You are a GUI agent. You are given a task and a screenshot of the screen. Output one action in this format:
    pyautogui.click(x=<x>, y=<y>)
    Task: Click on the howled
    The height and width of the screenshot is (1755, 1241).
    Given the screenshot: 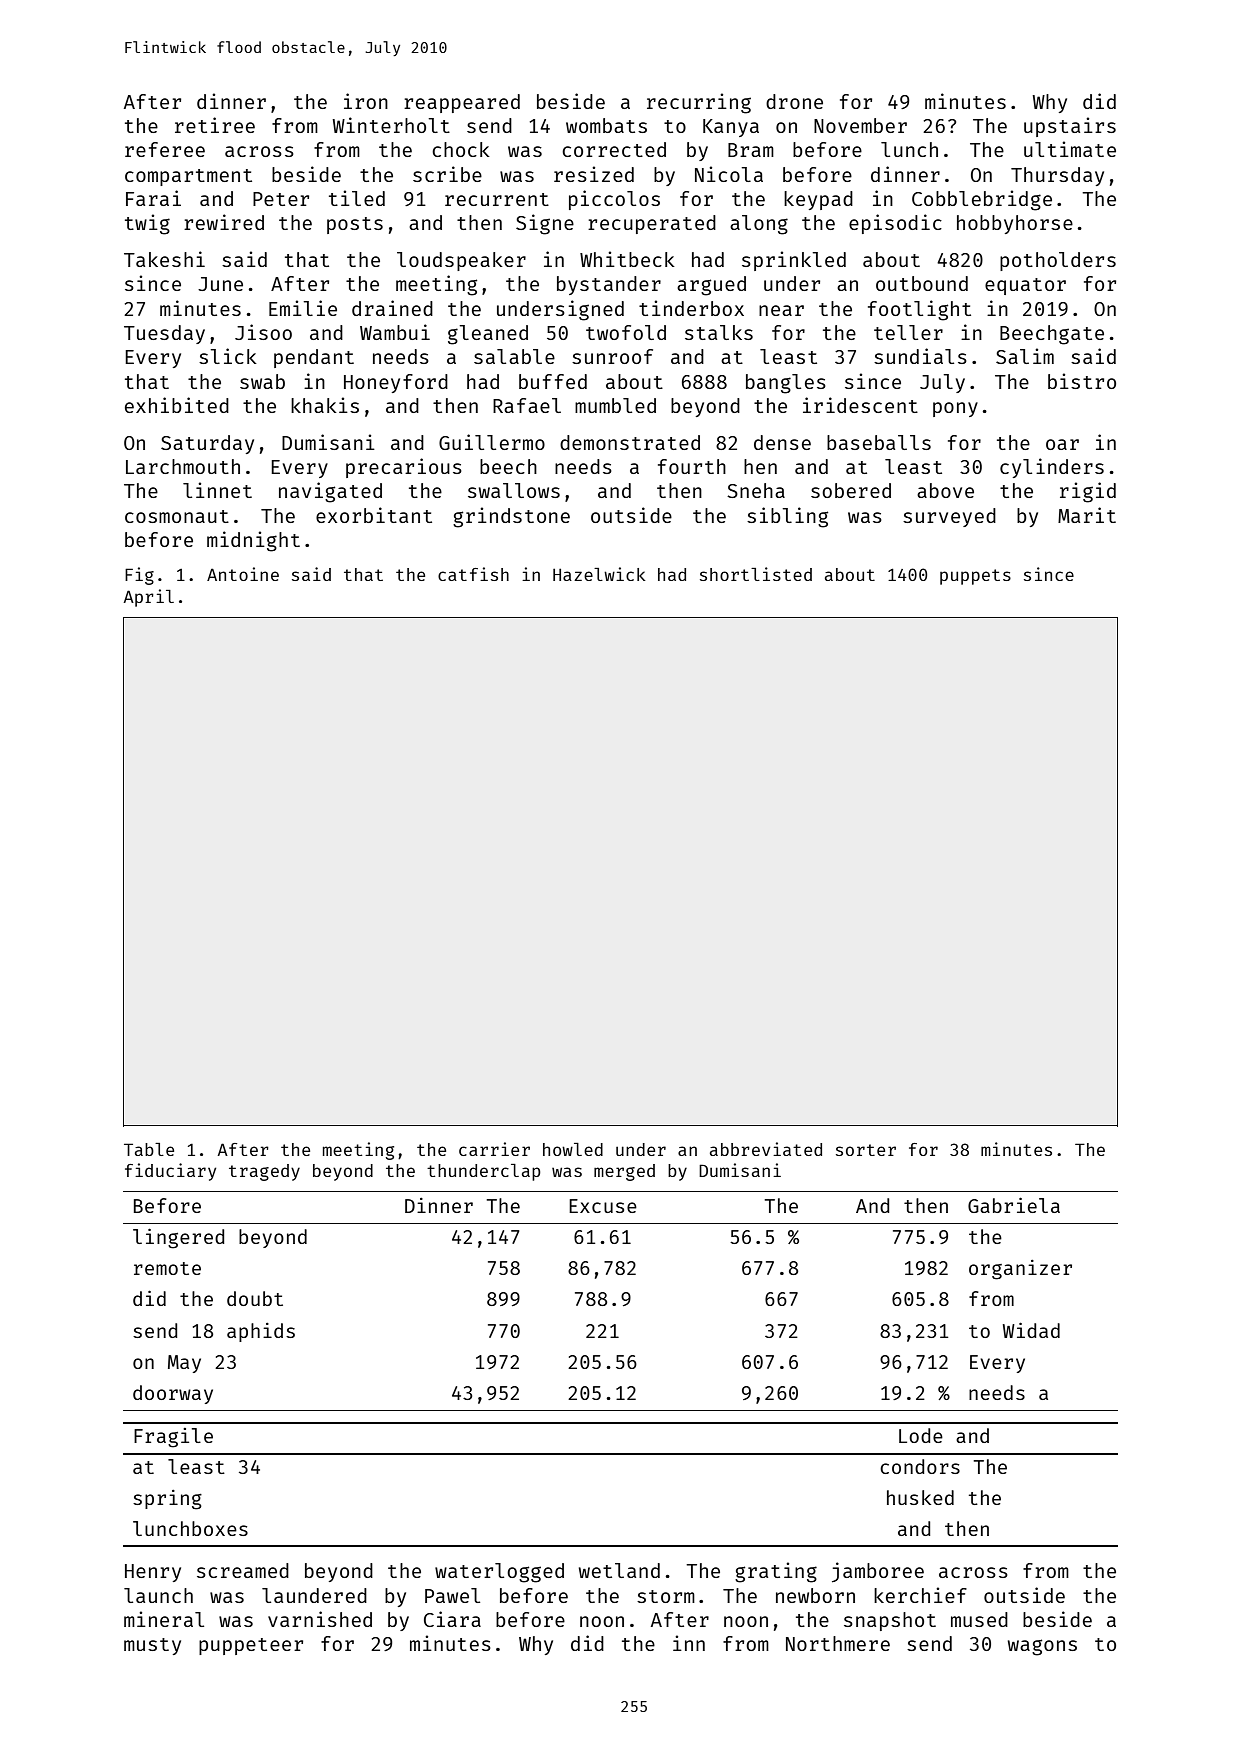 What is the action you would take?
    pyautogui.click(x=573, y=1149)
